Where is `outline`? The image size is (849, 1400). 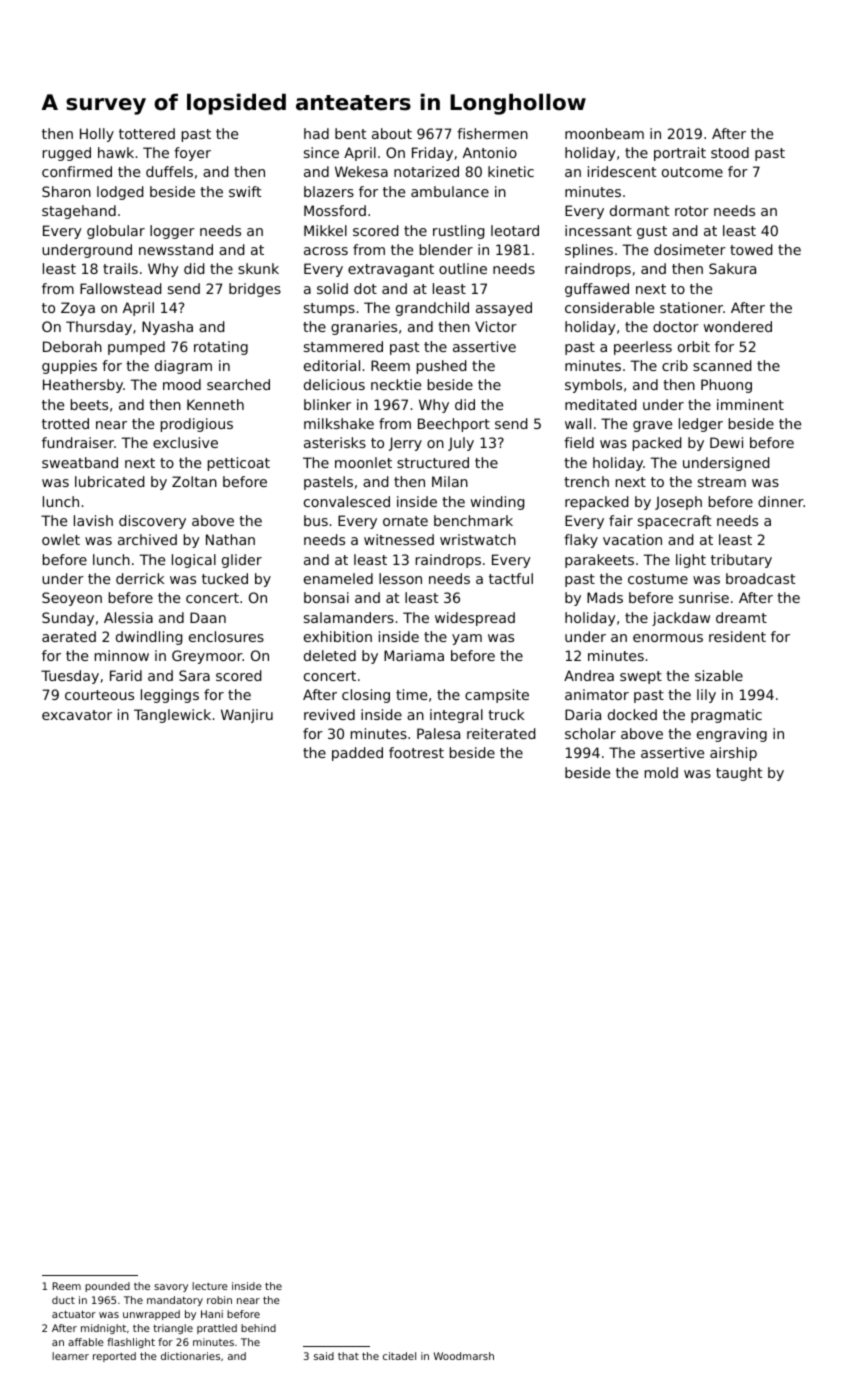 outline is located at coordinates (463, 268).
